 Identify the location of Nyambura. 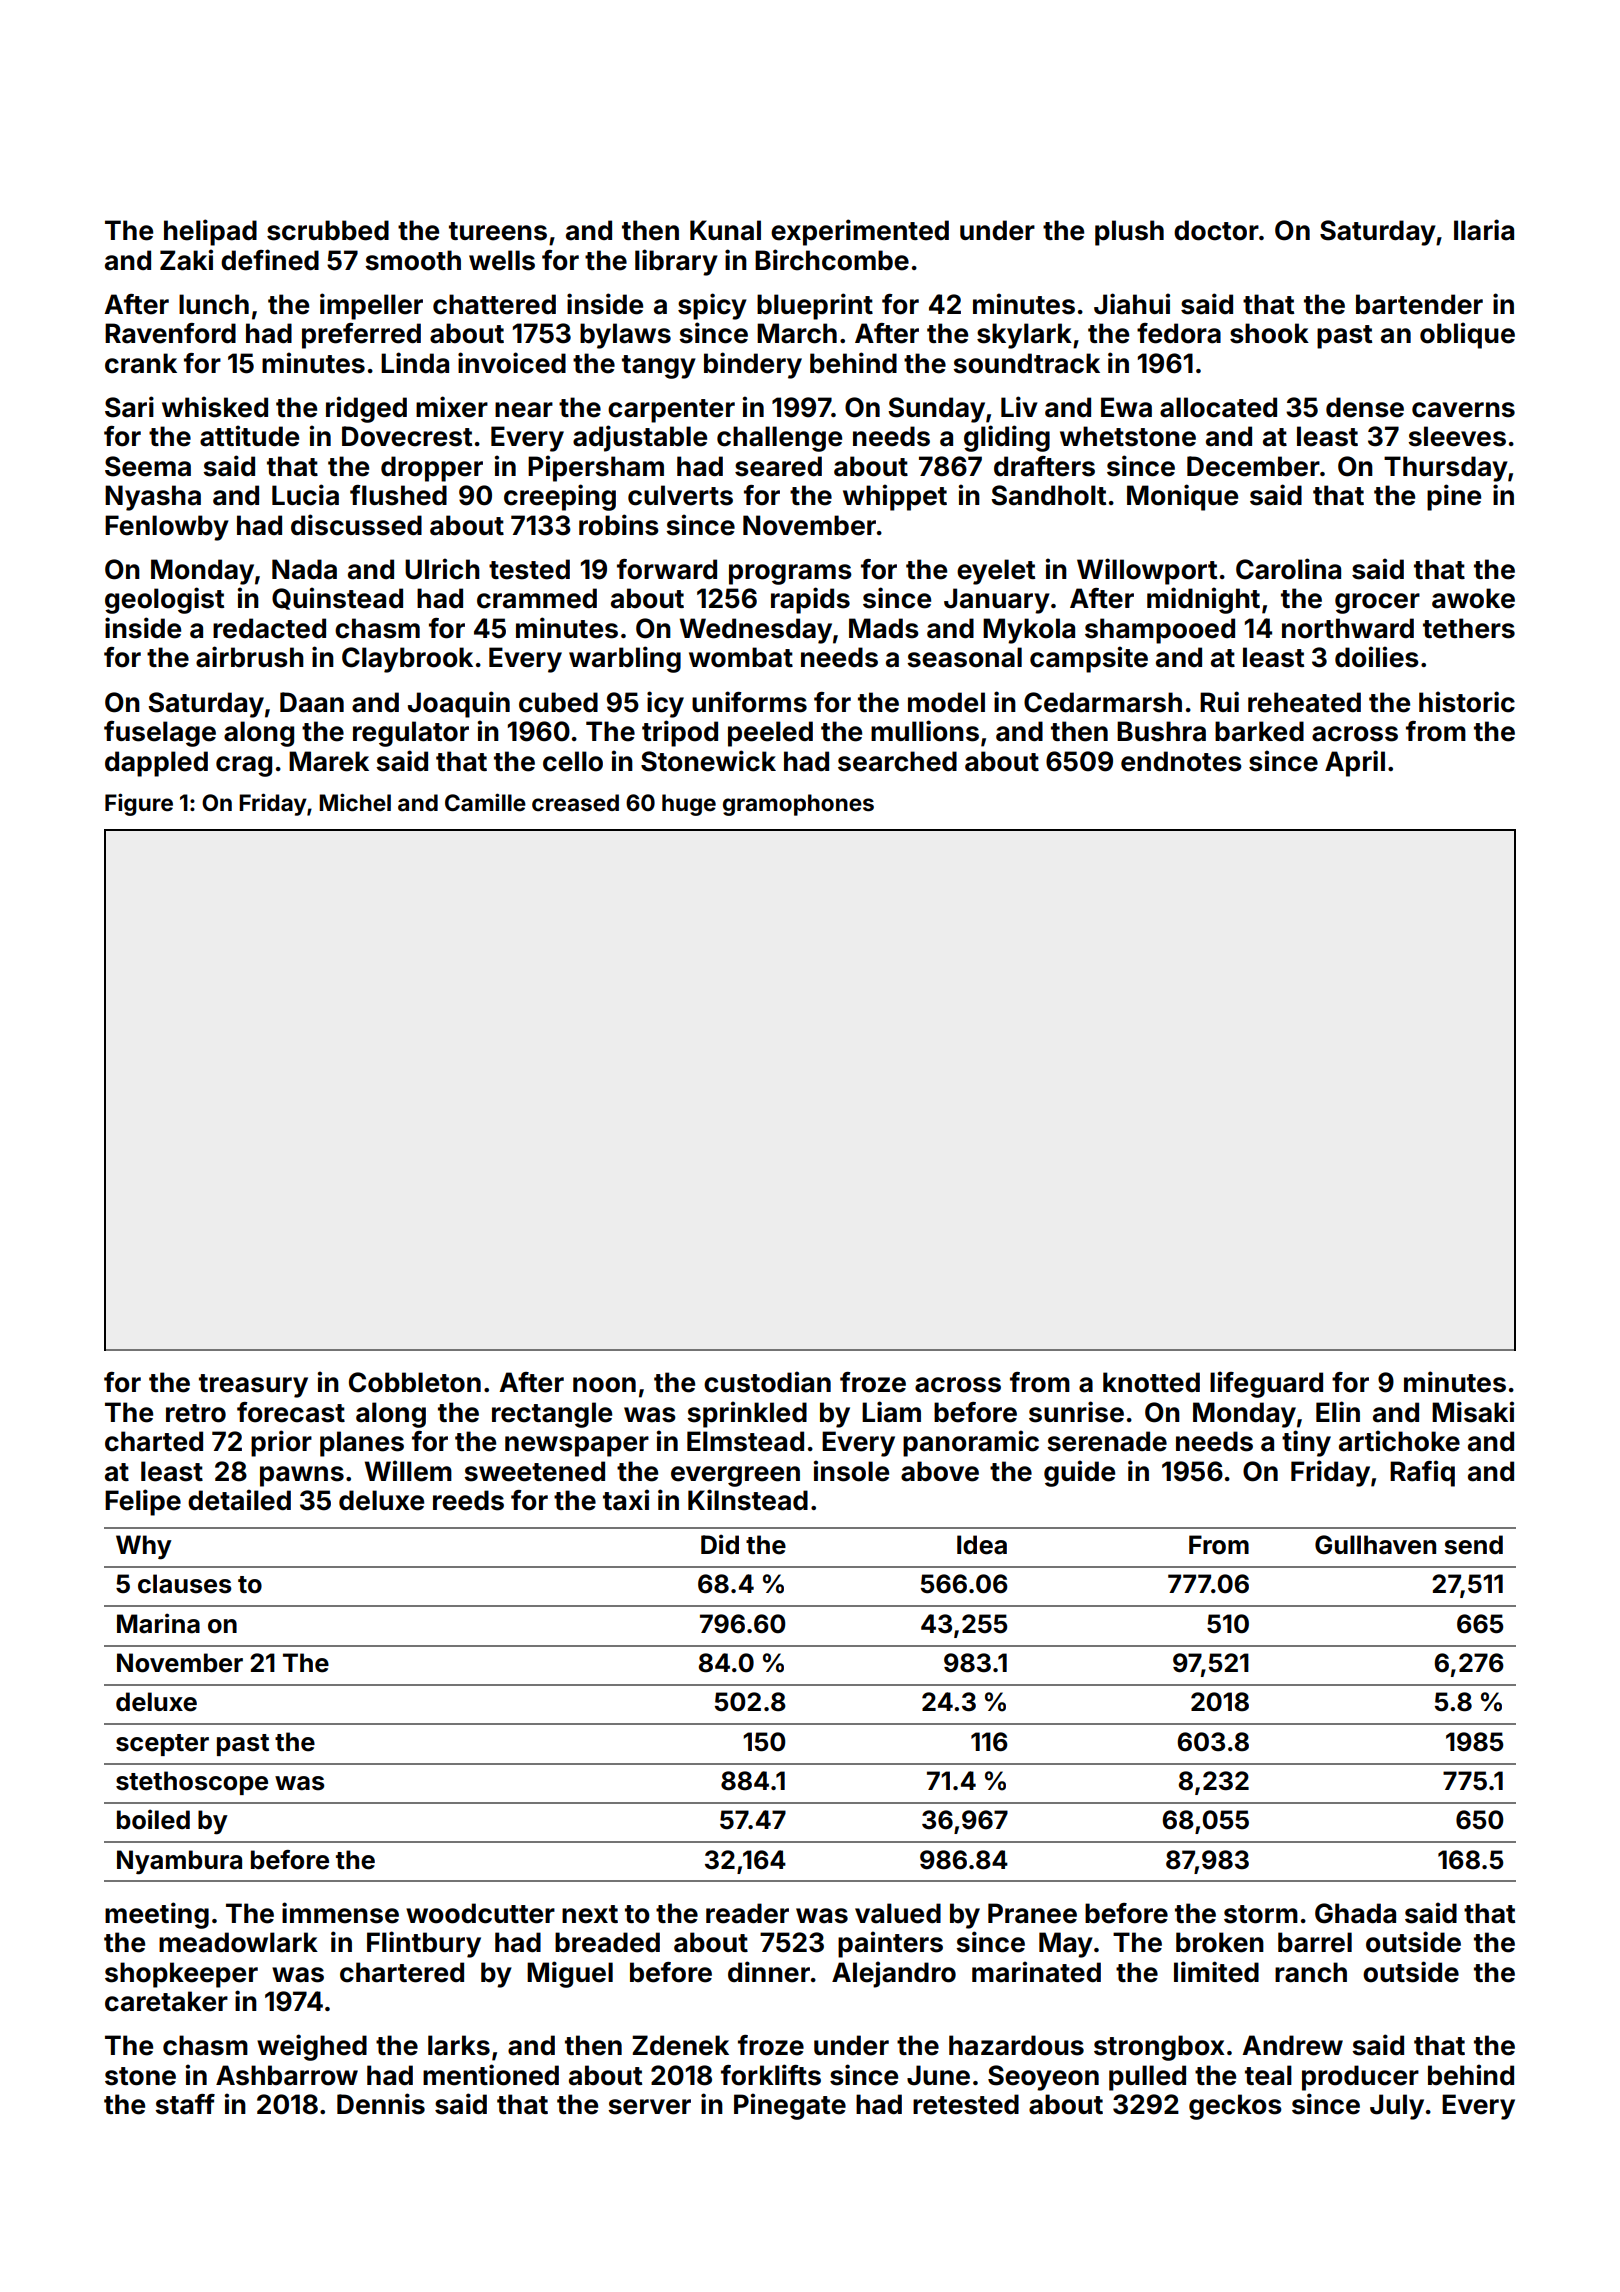
(179, 1862).
